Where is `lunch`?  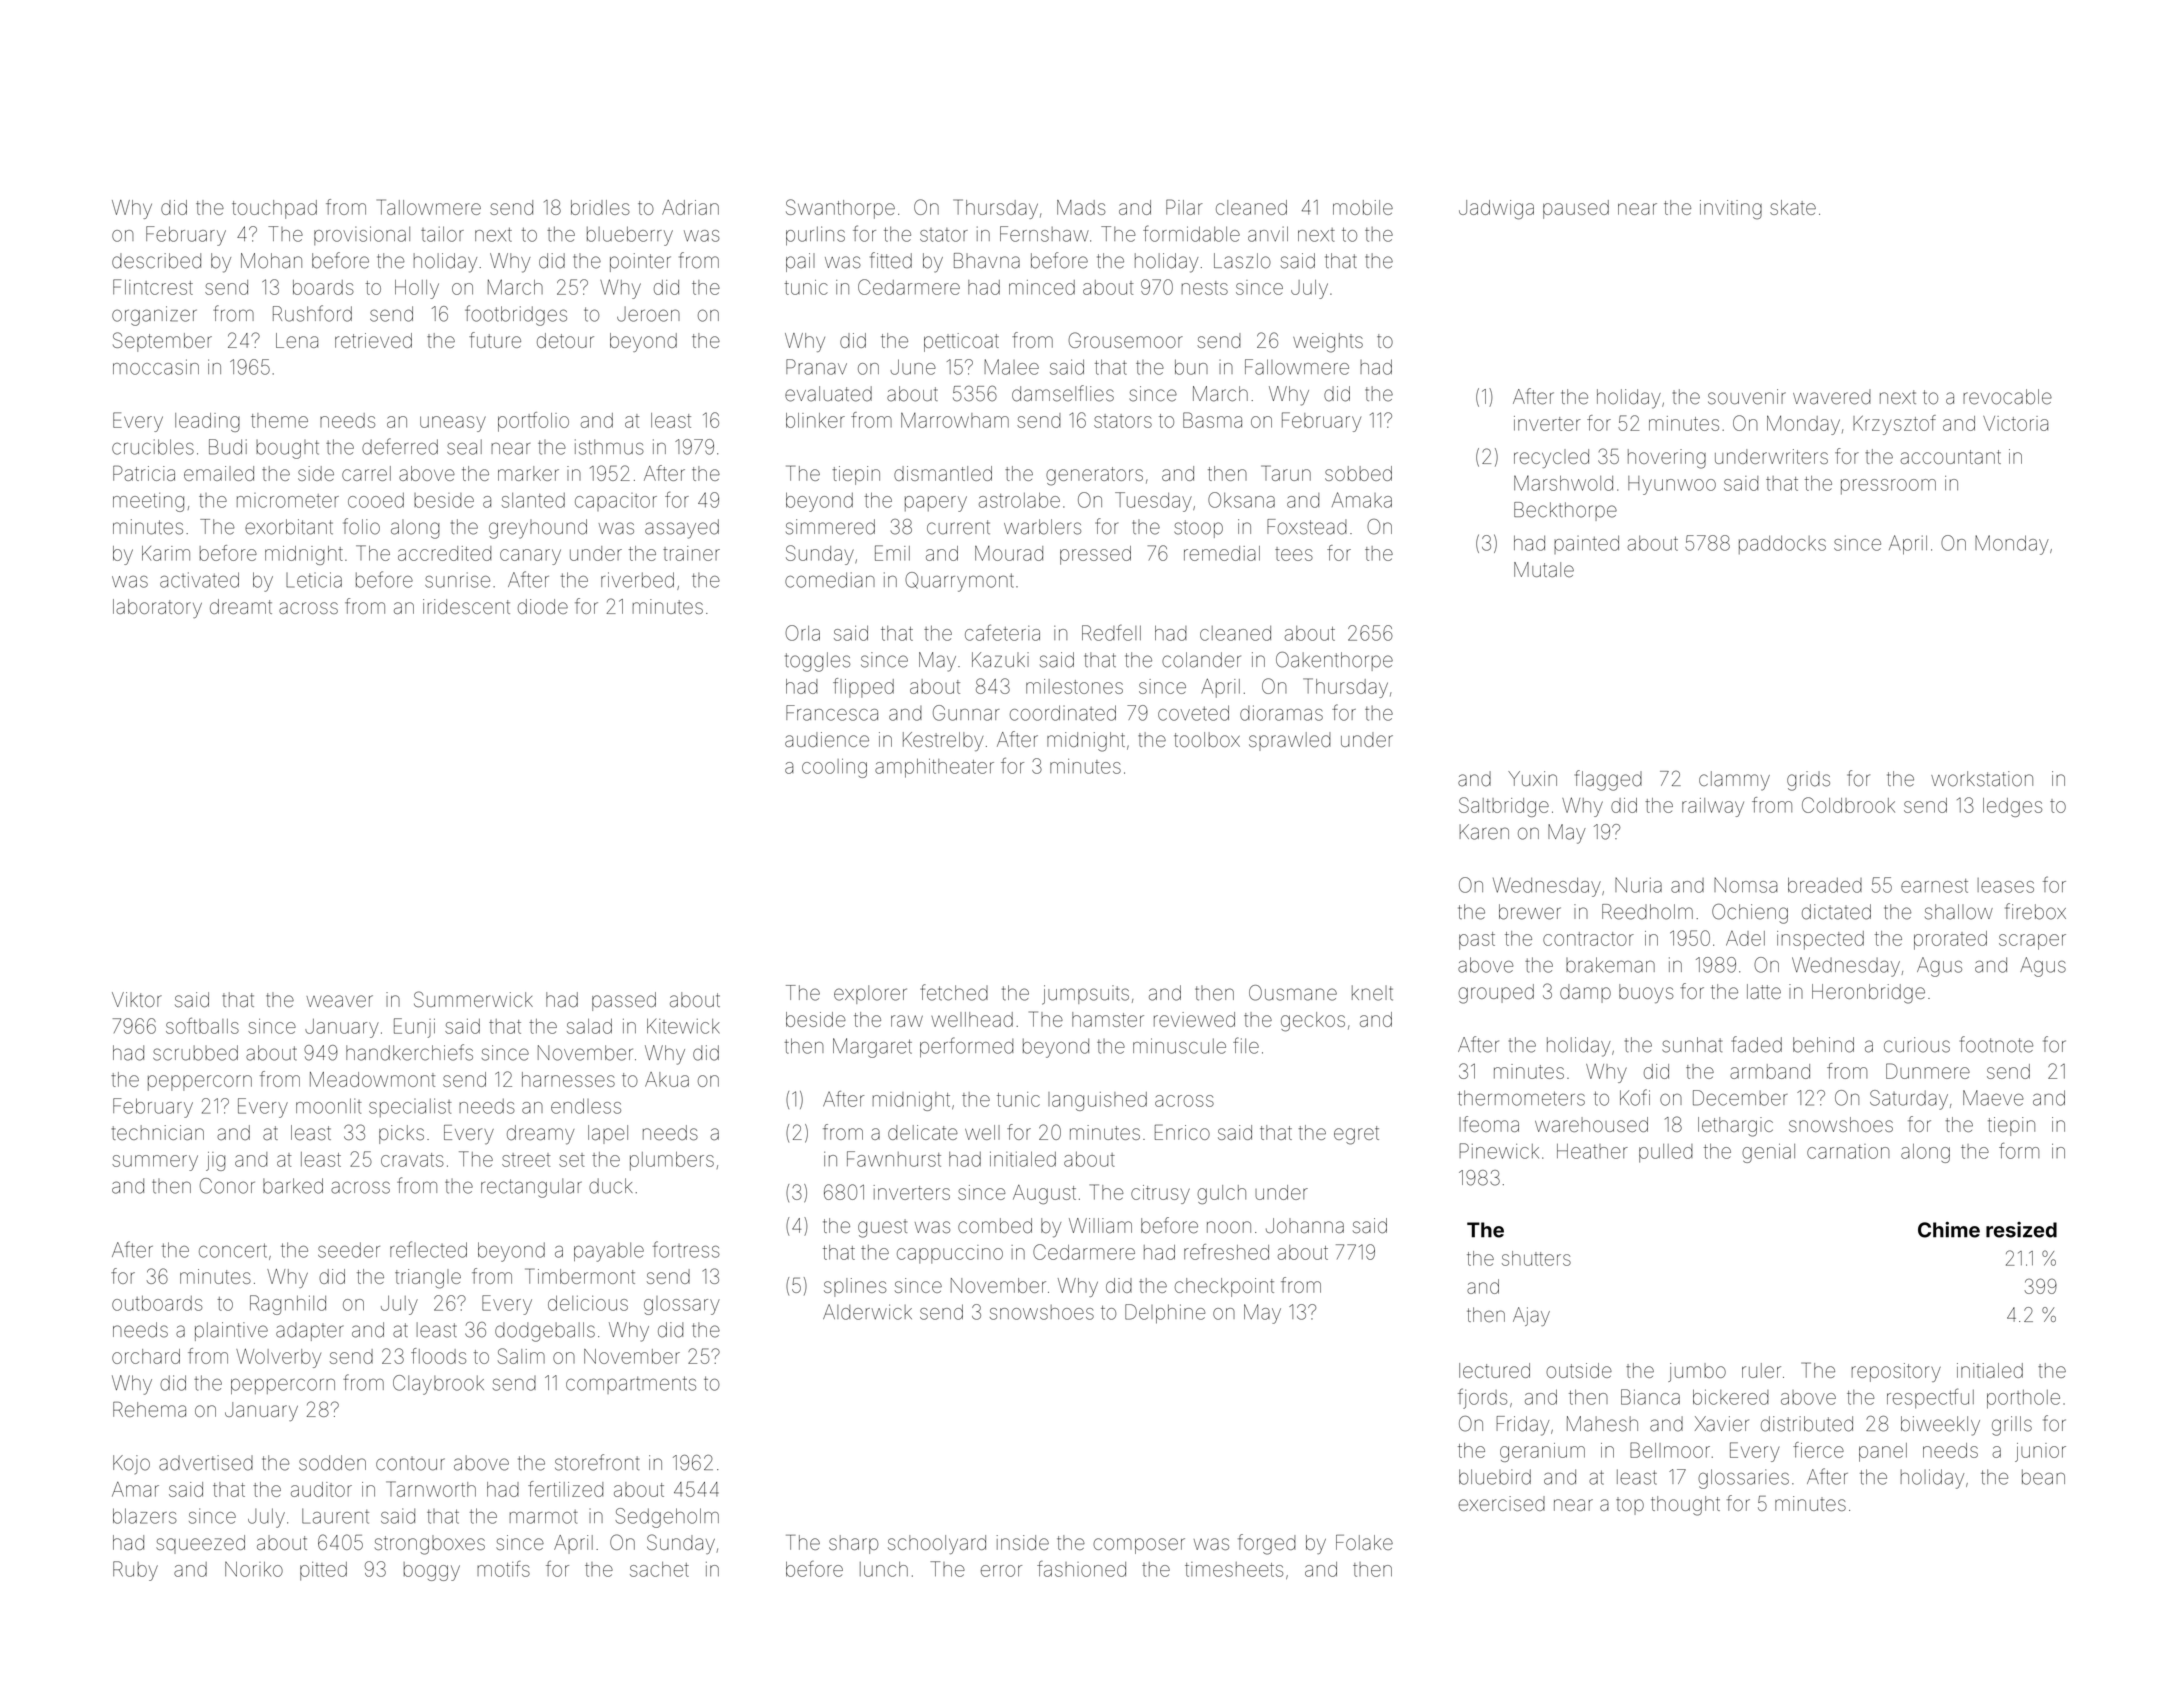 lunch is located at coordinates (884, 1569).
